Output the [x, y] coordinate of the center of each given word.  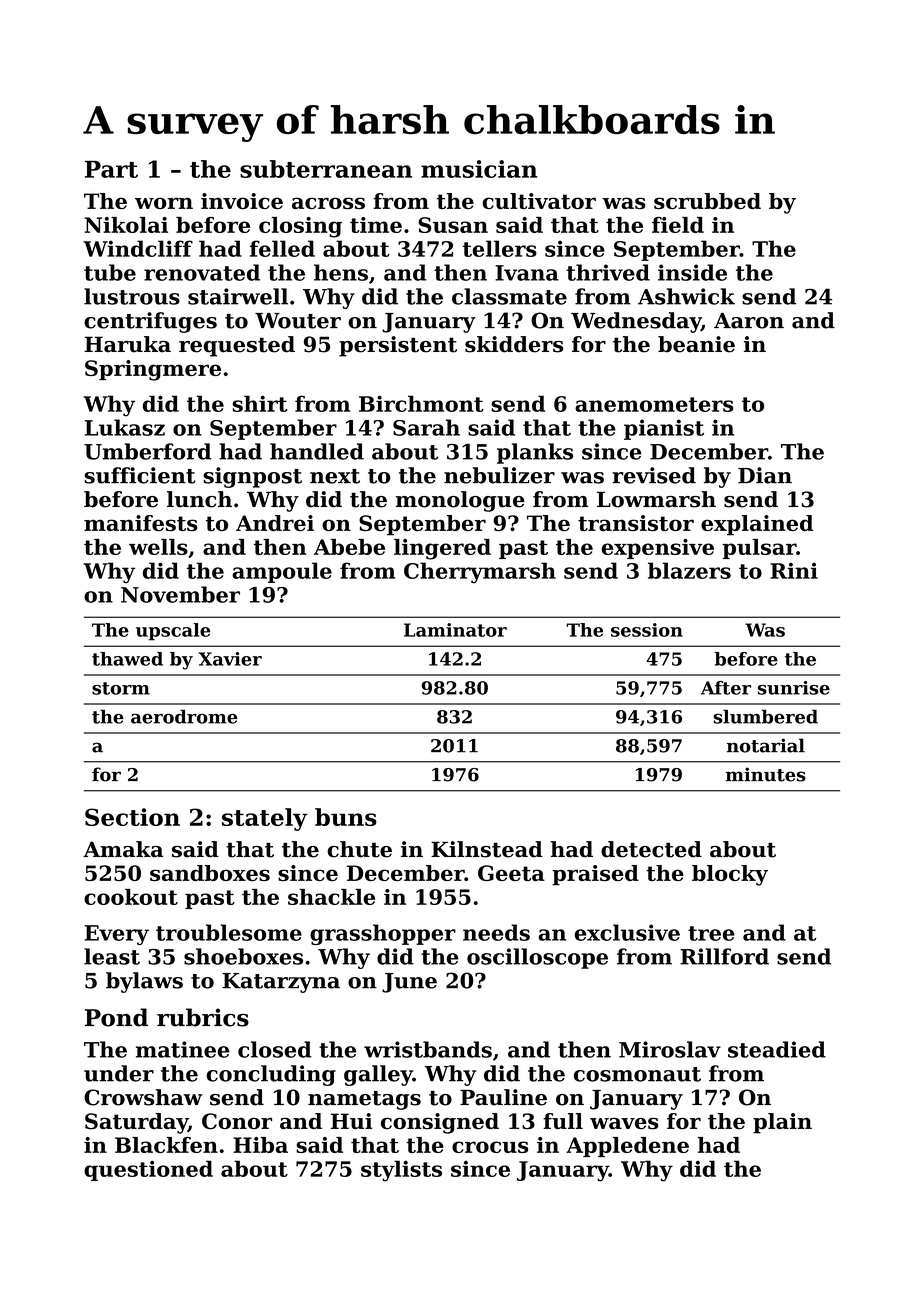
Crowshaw [143, 1097]
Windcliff [138, 248]
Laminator [455, 630]
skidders [514, 344]
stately [265, 819]
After [726, 688]
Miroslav [670, 1049]
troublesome [229, 932]
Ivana [527, 273]
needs [496, 932]
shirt [260, 403]
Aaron [749, 321]
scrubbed [707, 201]
